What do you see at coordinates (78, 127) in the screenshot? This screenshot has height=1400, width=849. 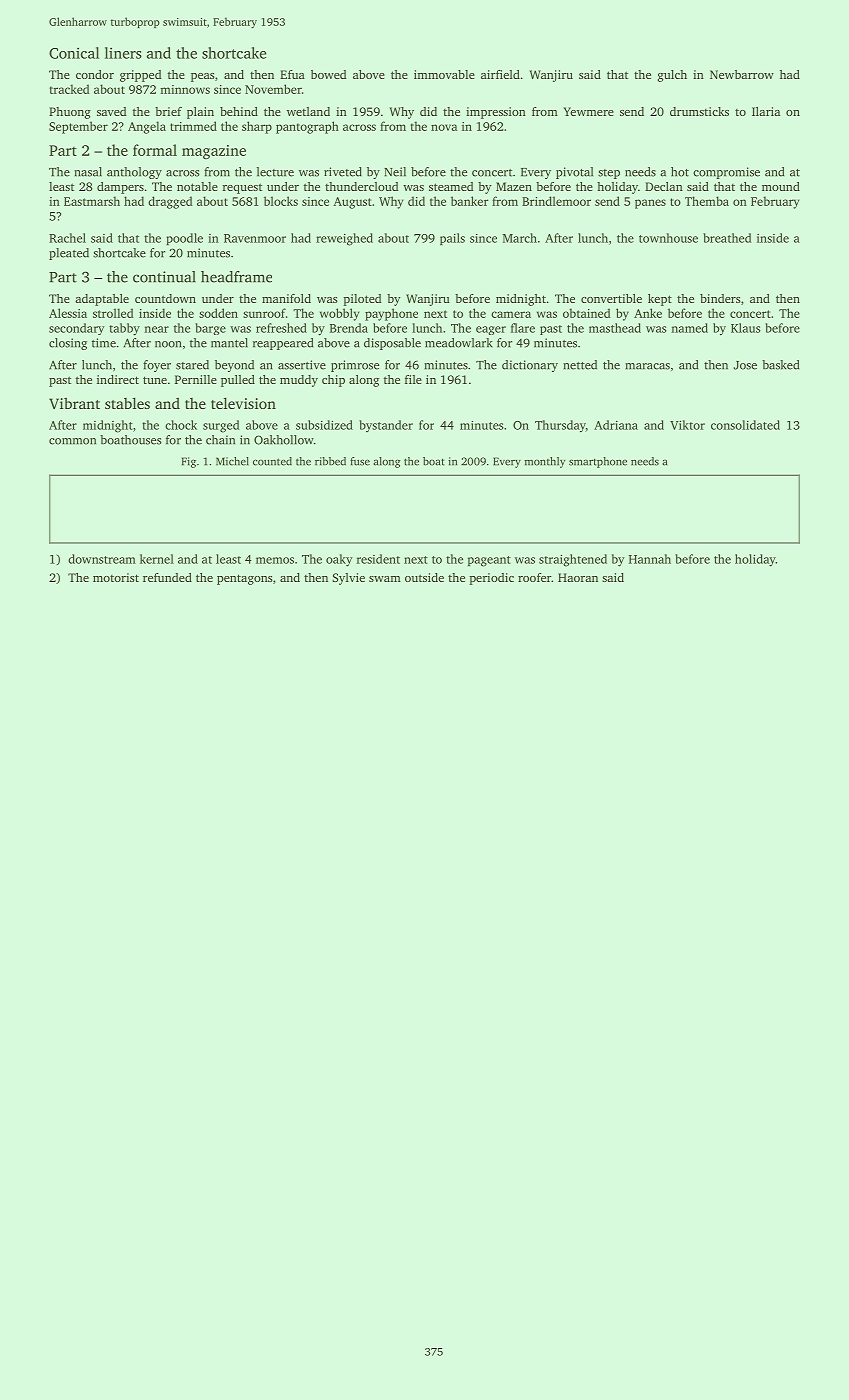 I see `September` at bounding box center [78, 127].
